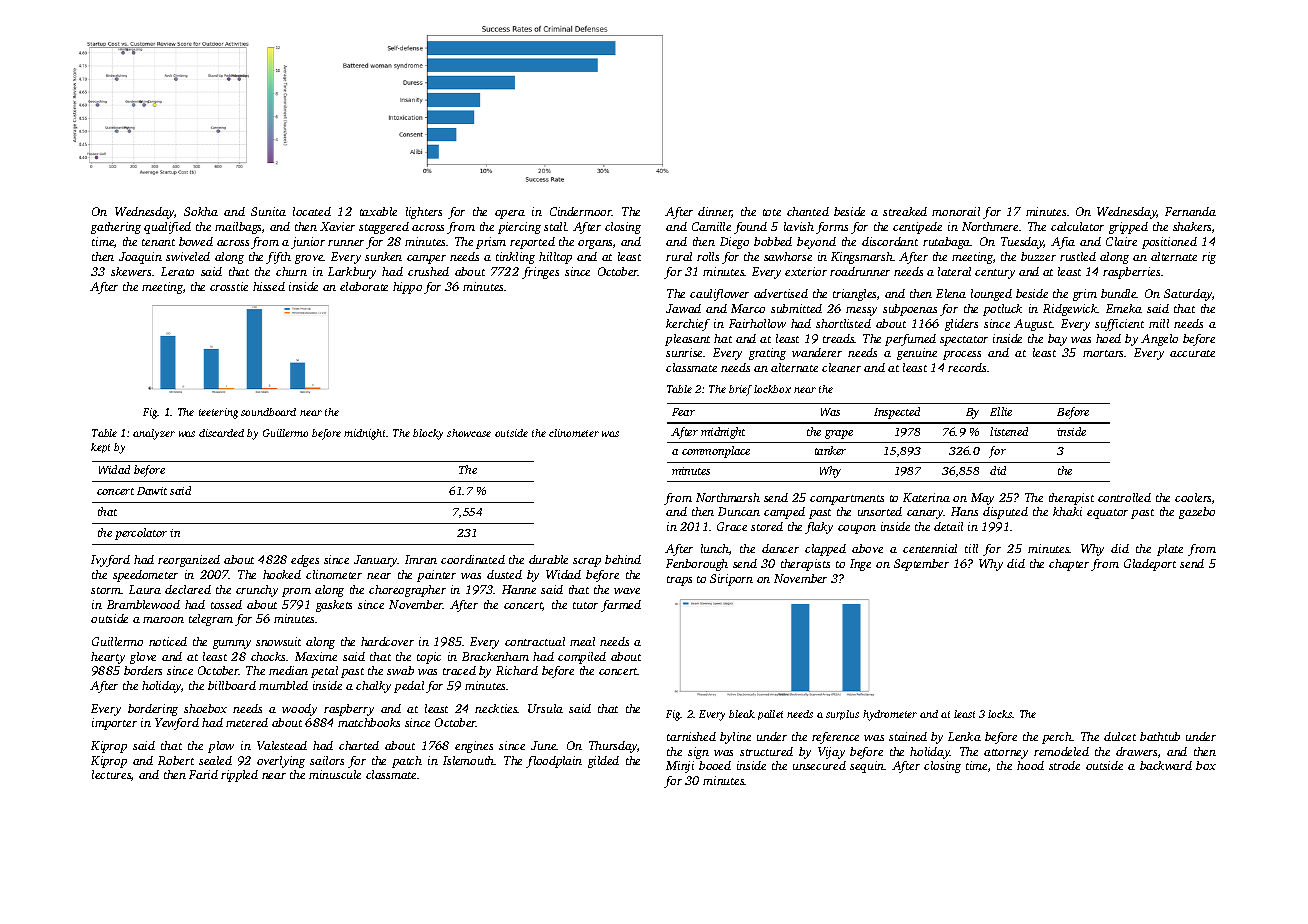 The height and width of the screenshot is (924, 1308). I want to click on Fernanda, so click(1190, 211).
